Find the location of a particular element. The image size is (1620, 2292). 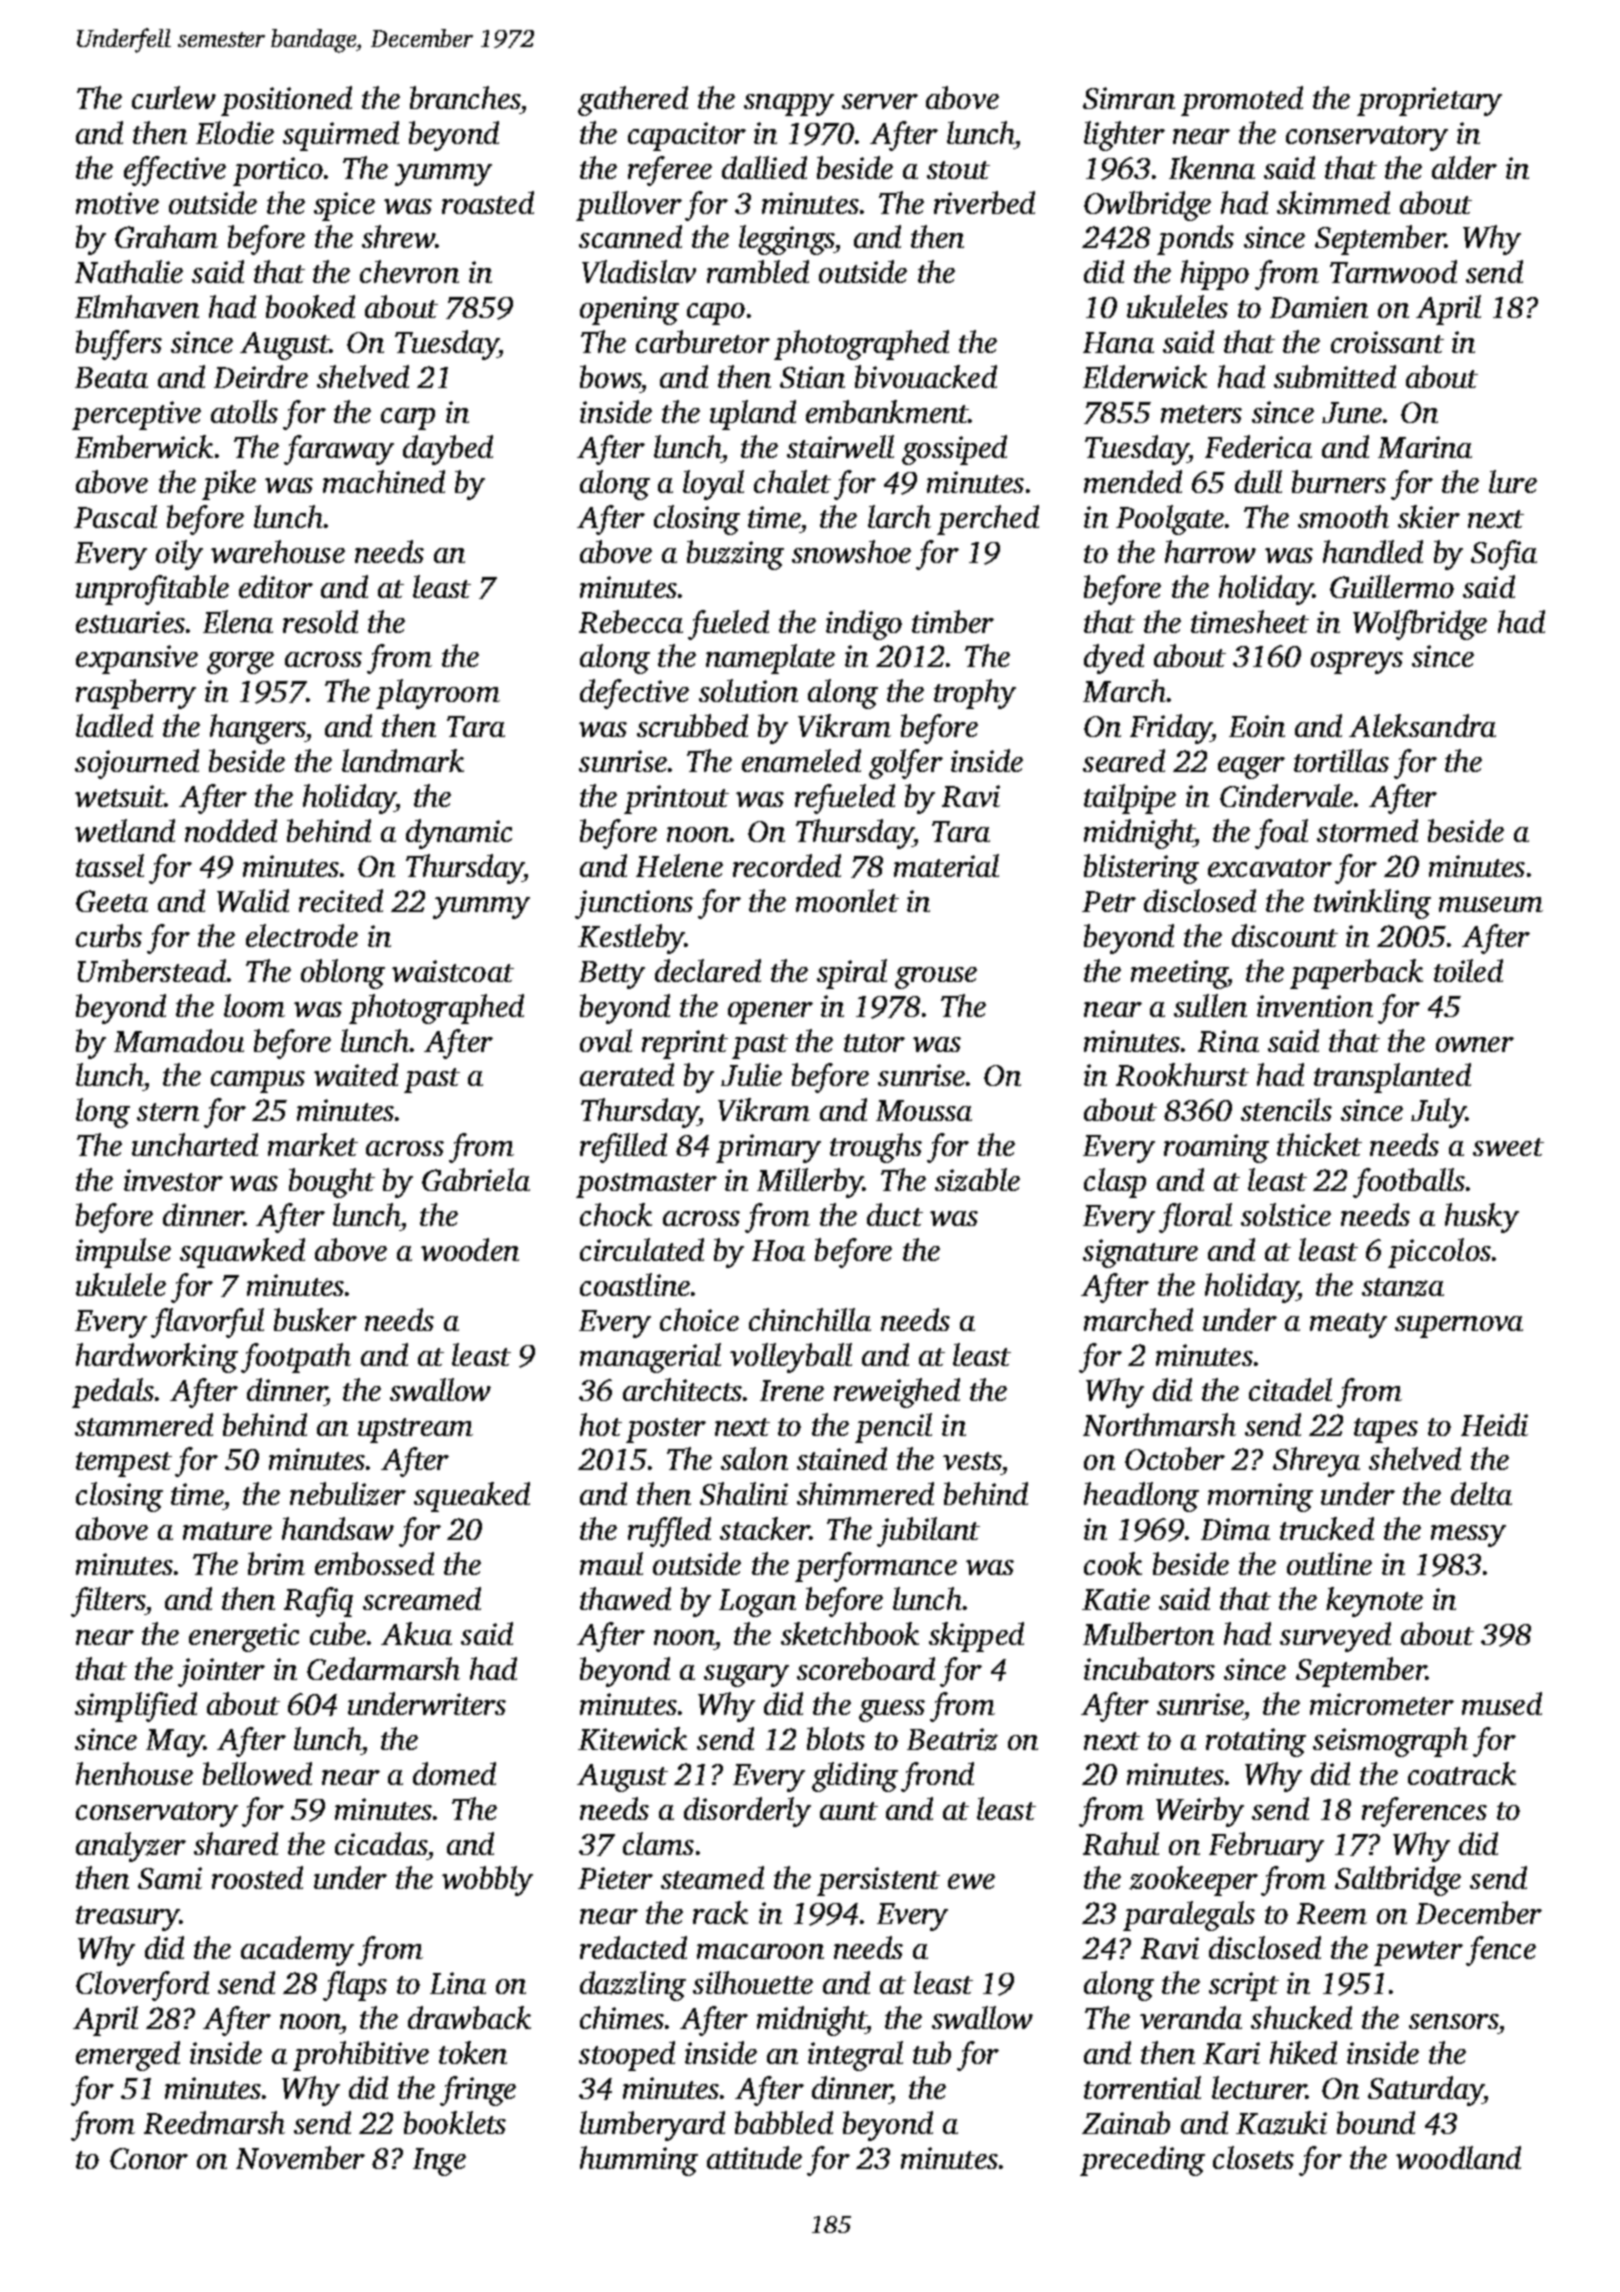

Aleksandra is located at coordinates (1422, 725).
